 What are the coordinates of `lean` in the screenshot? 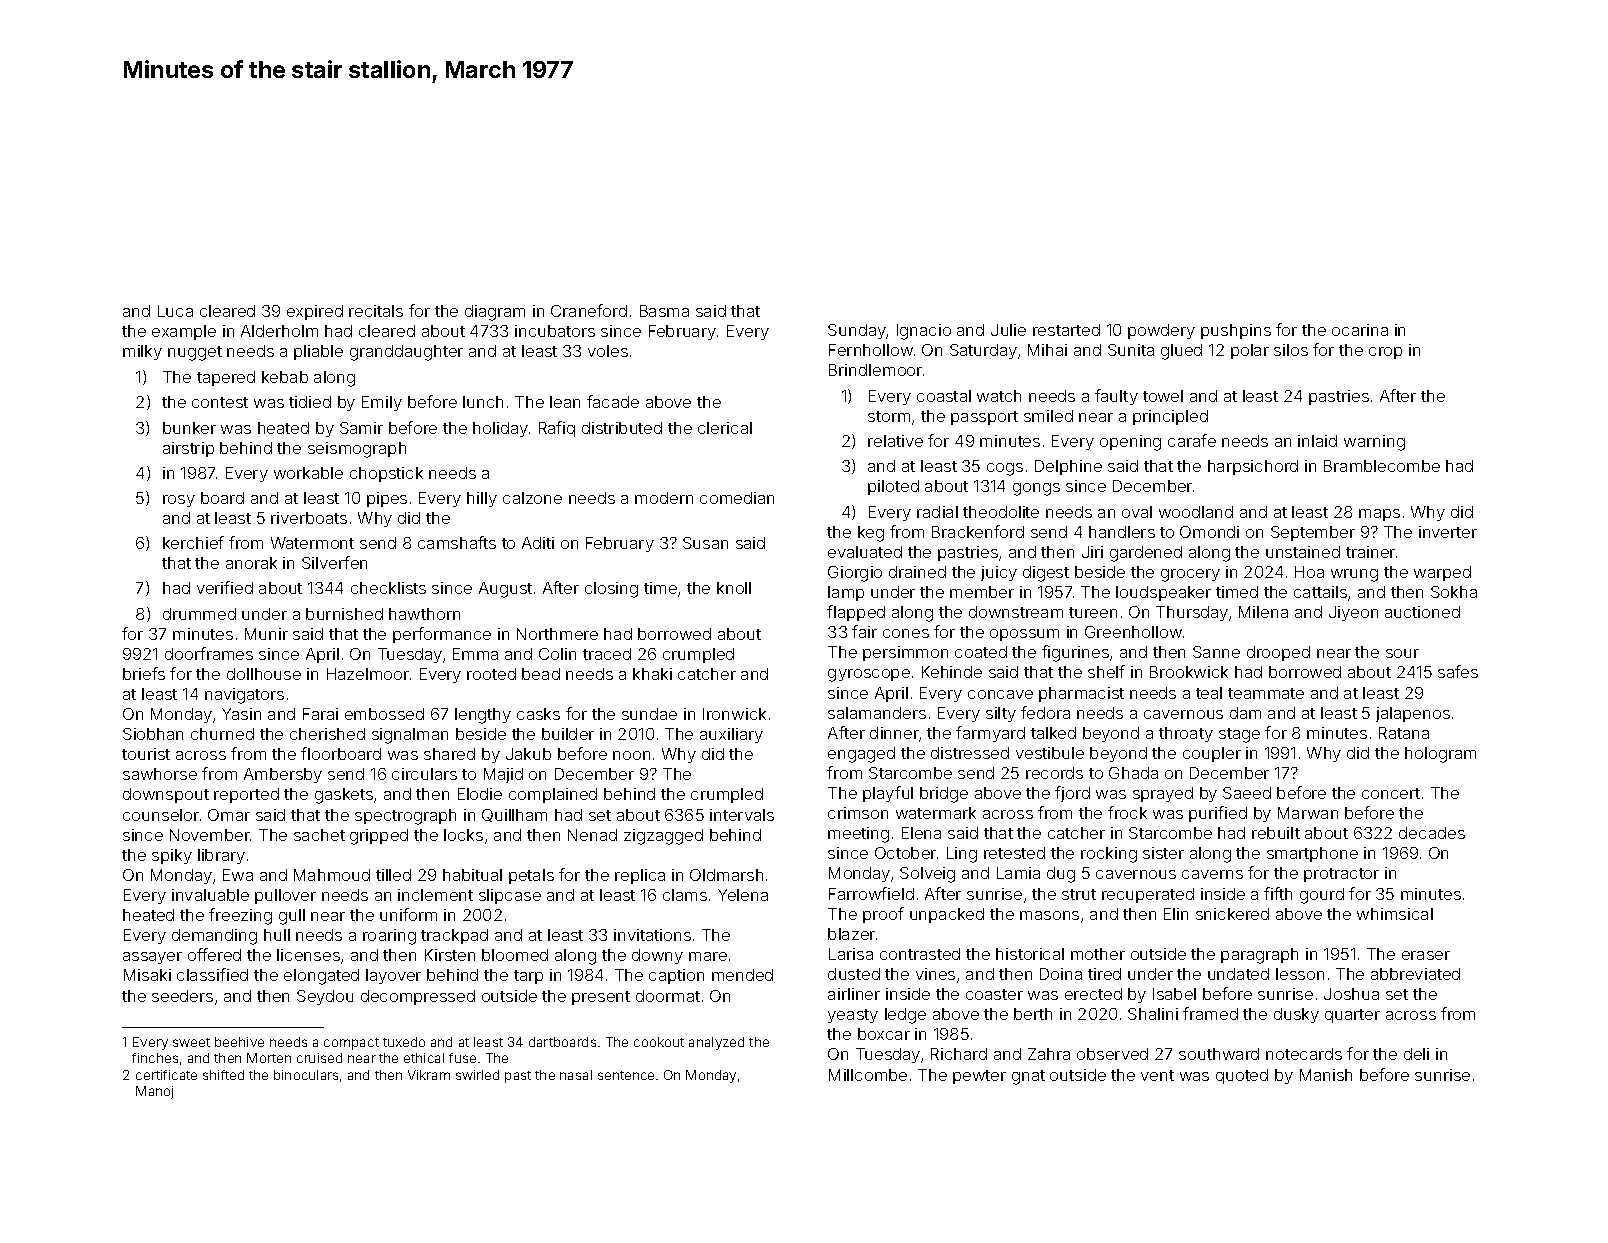 It's located at (565, 402).
